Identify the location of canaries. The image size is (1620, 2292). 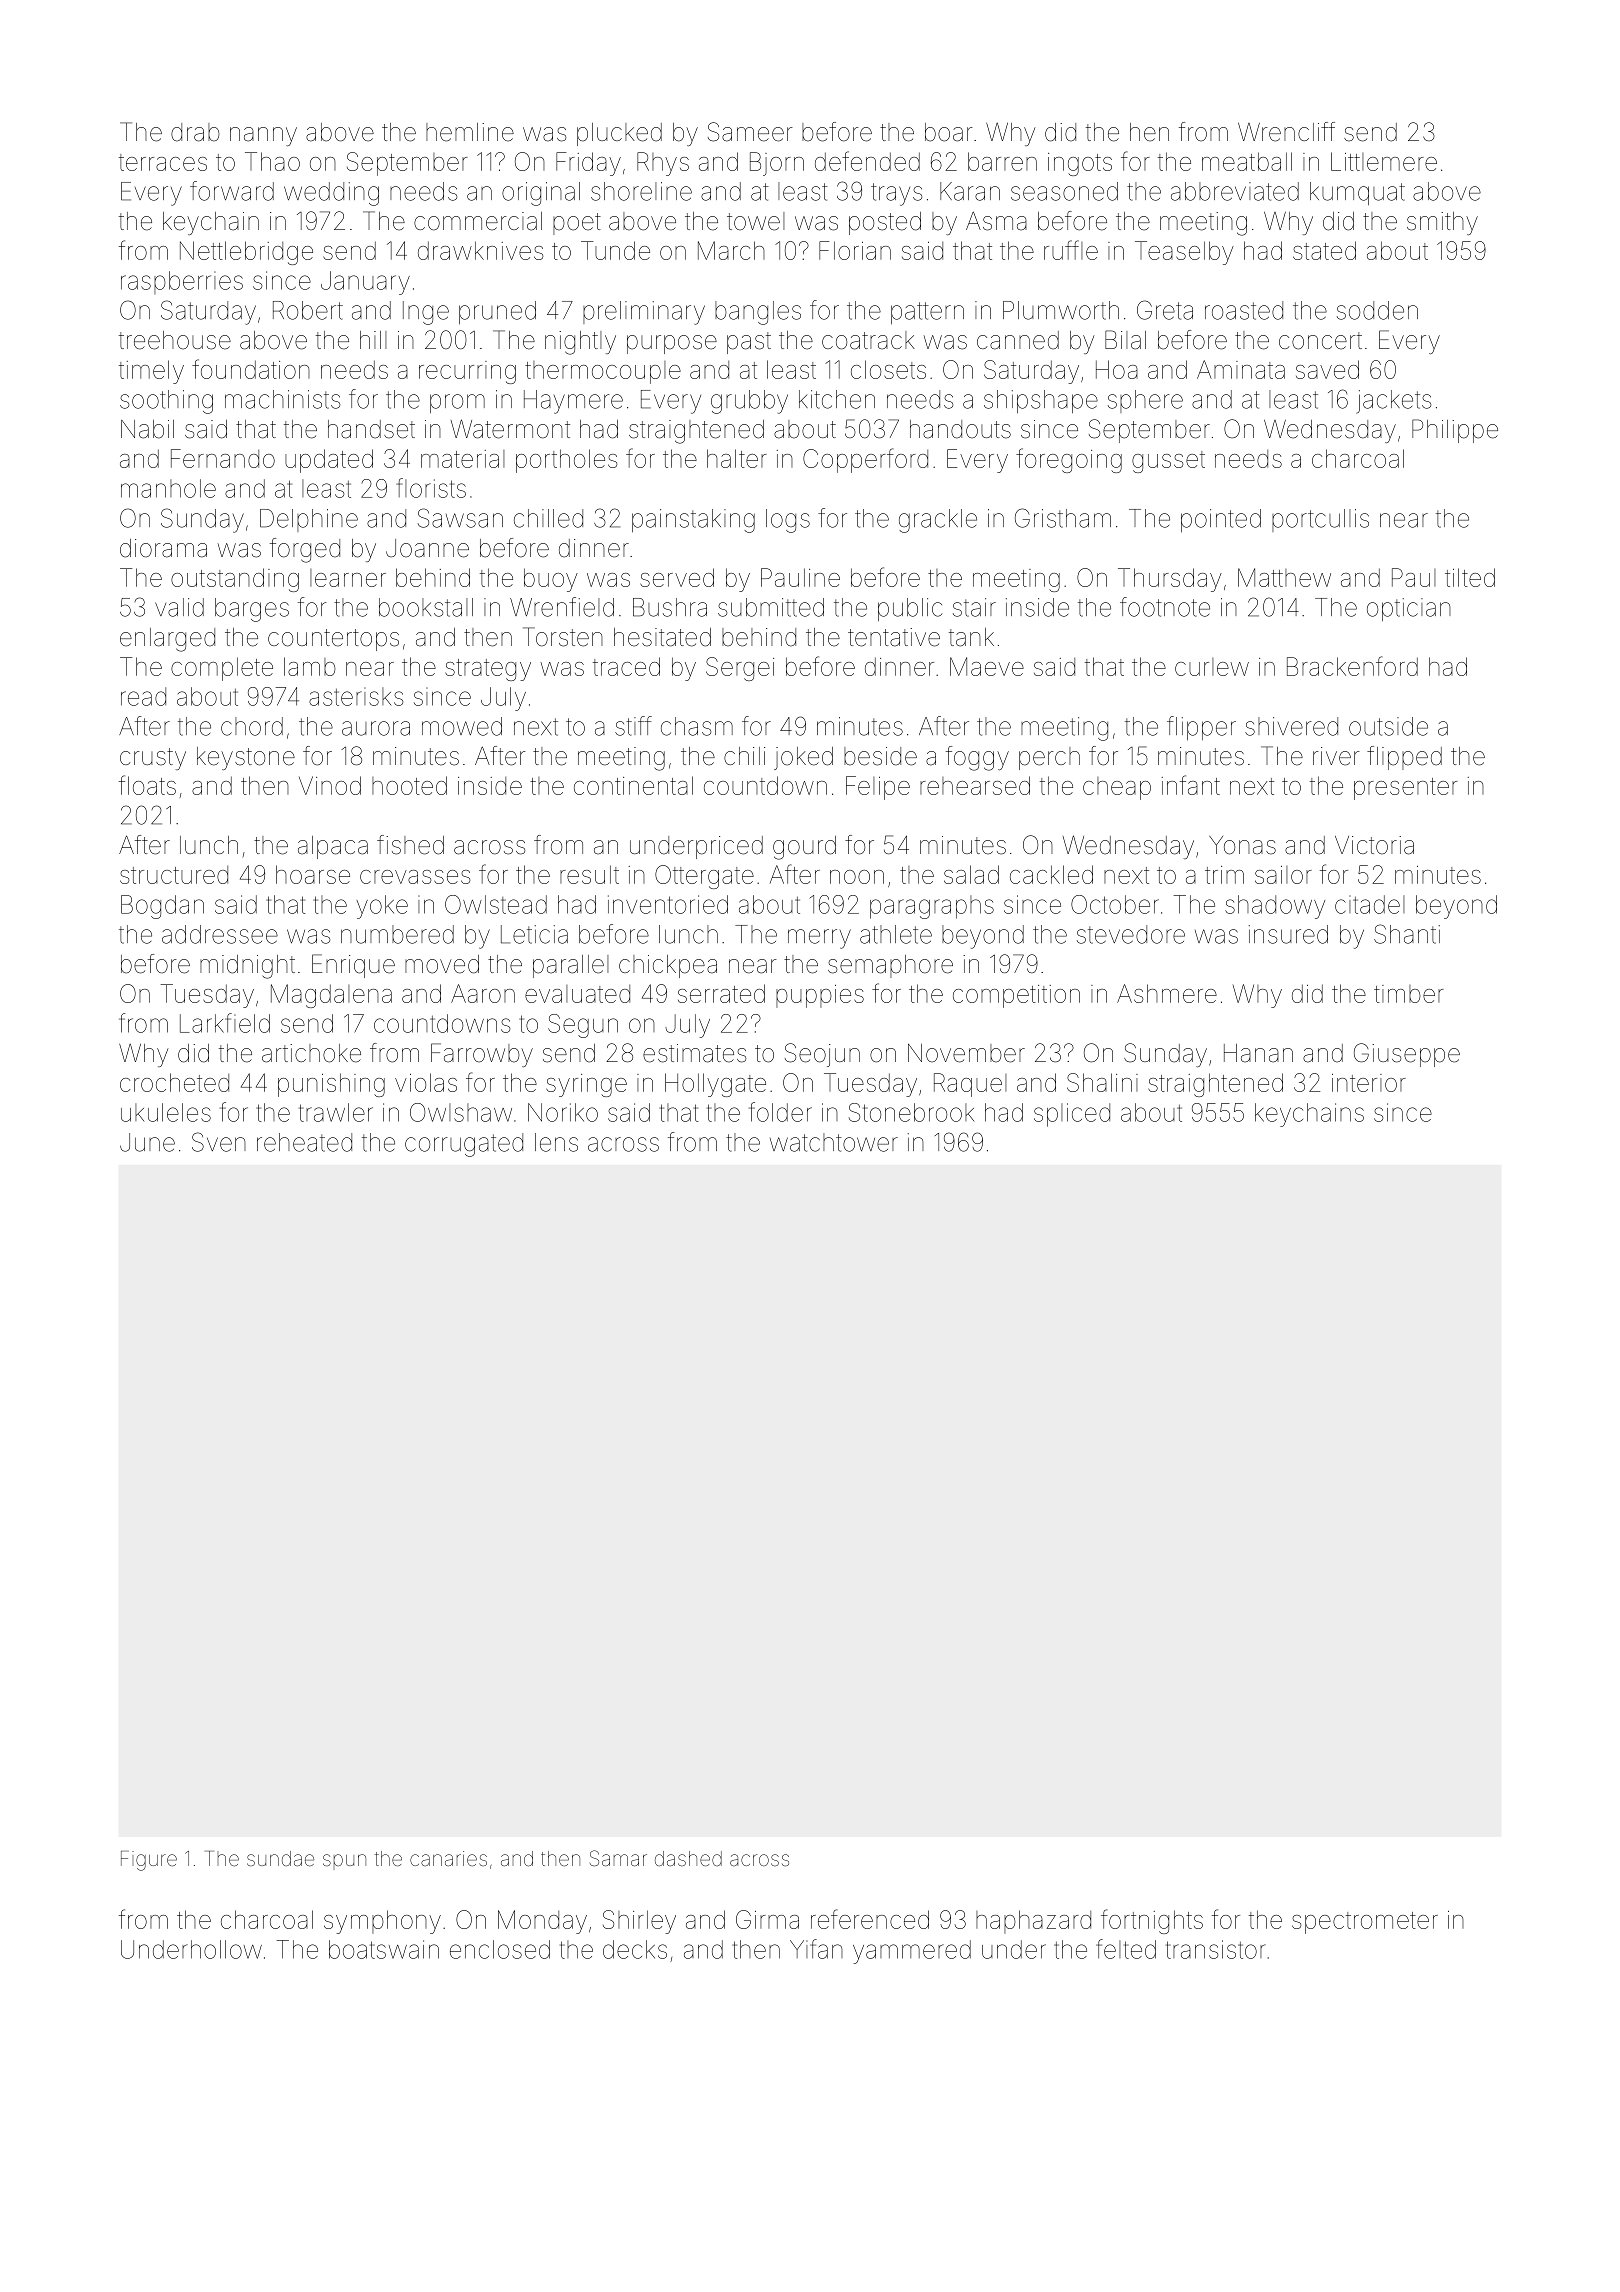
(448, 1858).
